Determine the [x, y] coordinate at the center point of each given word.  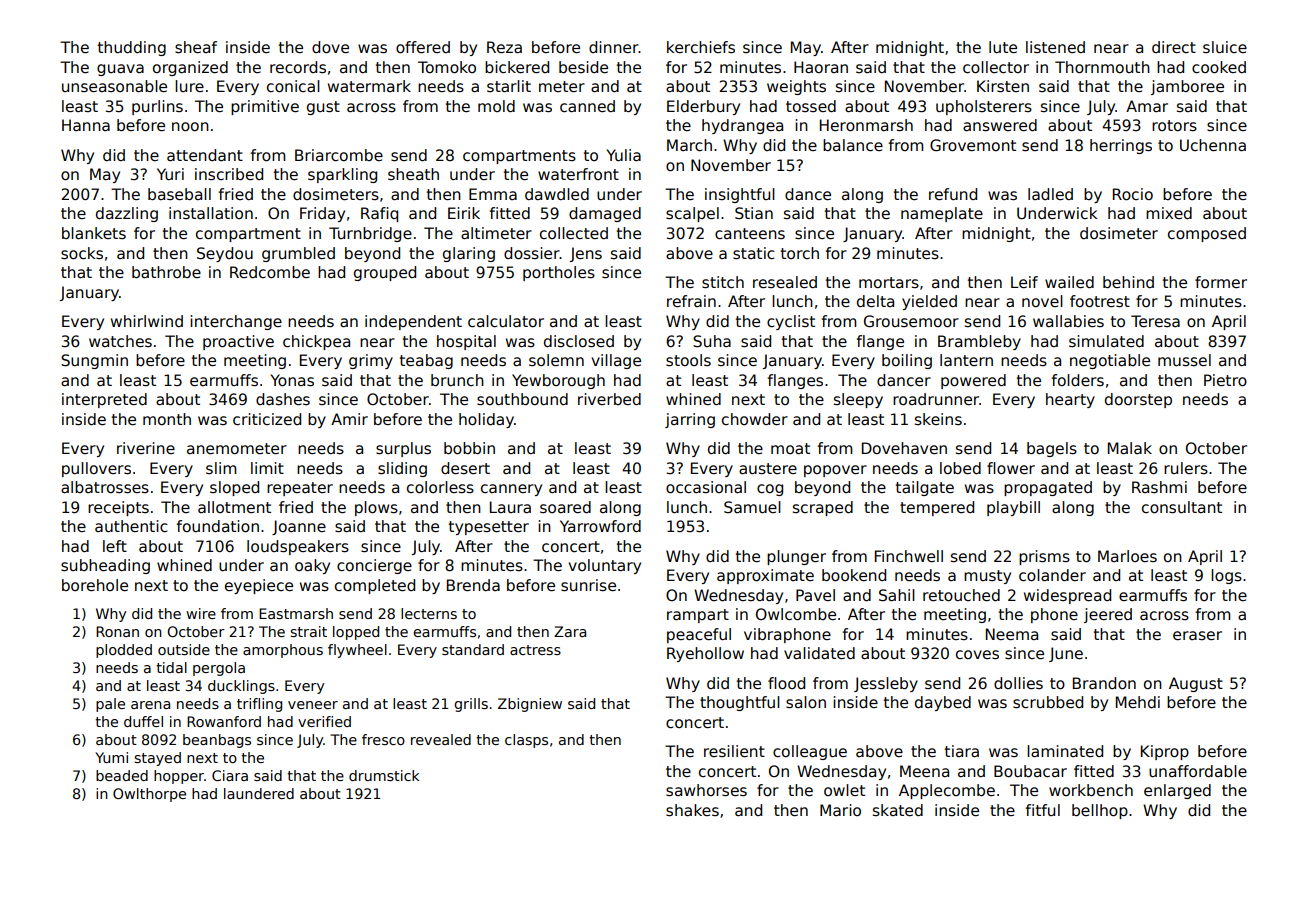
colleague [810, 752]
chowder [755, 419]
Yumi [111, 757]
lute [1003, 47]
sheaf [196, 47]
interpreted [104, 400]
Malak [1130, 448]
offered [423, 47]
